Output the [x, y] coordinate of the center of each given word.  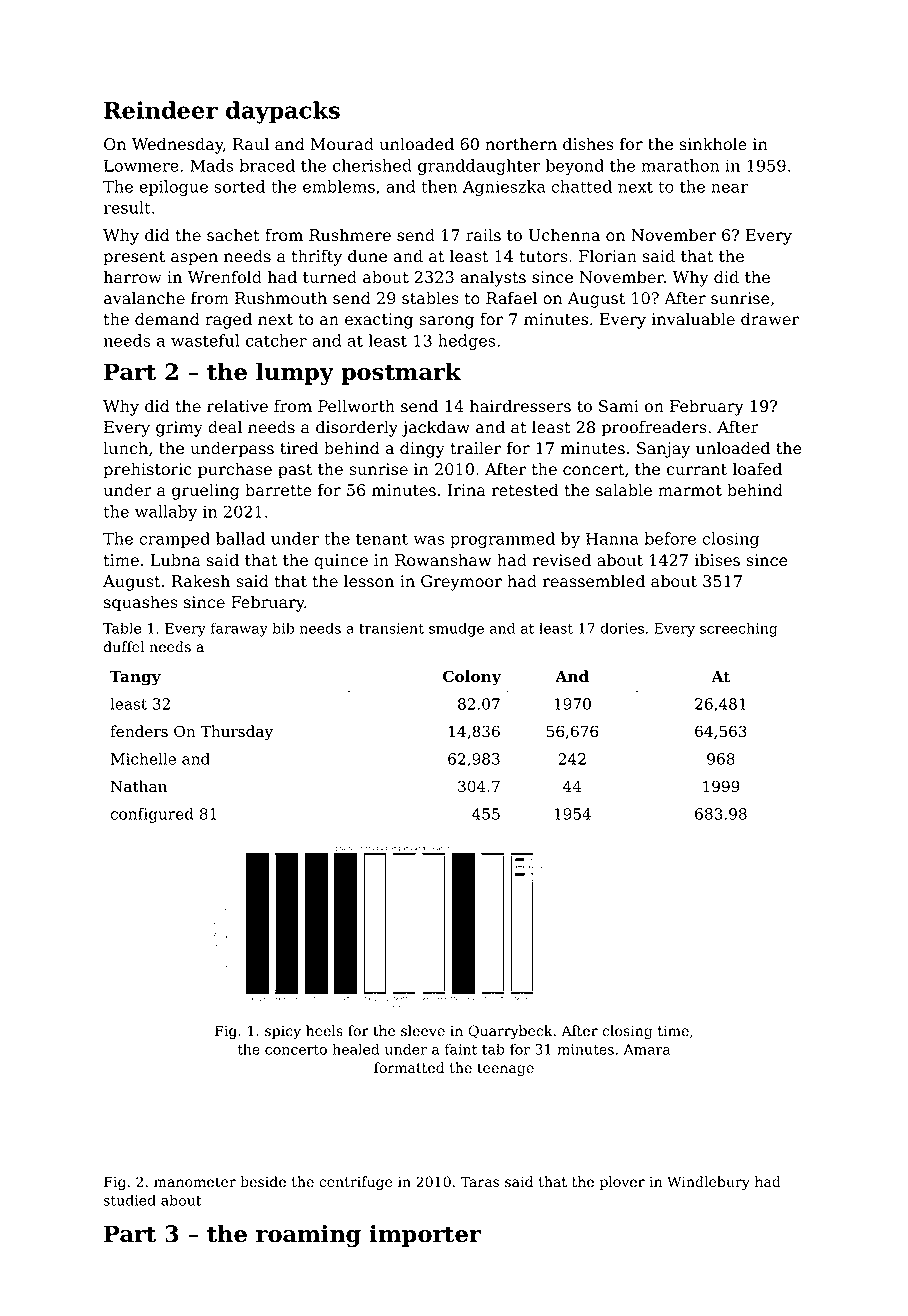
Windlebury [708, 1183]
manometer [195, 1182]
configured [151, 815]
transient [391, 628]
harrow [133, 277]
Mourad [342, 144]
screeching [739, 629]
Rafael [511, 298]
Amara [646, 1049]
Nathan [139, 786]
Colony [472, 678]
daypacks [283, 112]
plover [622, 1183]
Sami [619, 406]
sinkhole [713, 144]
